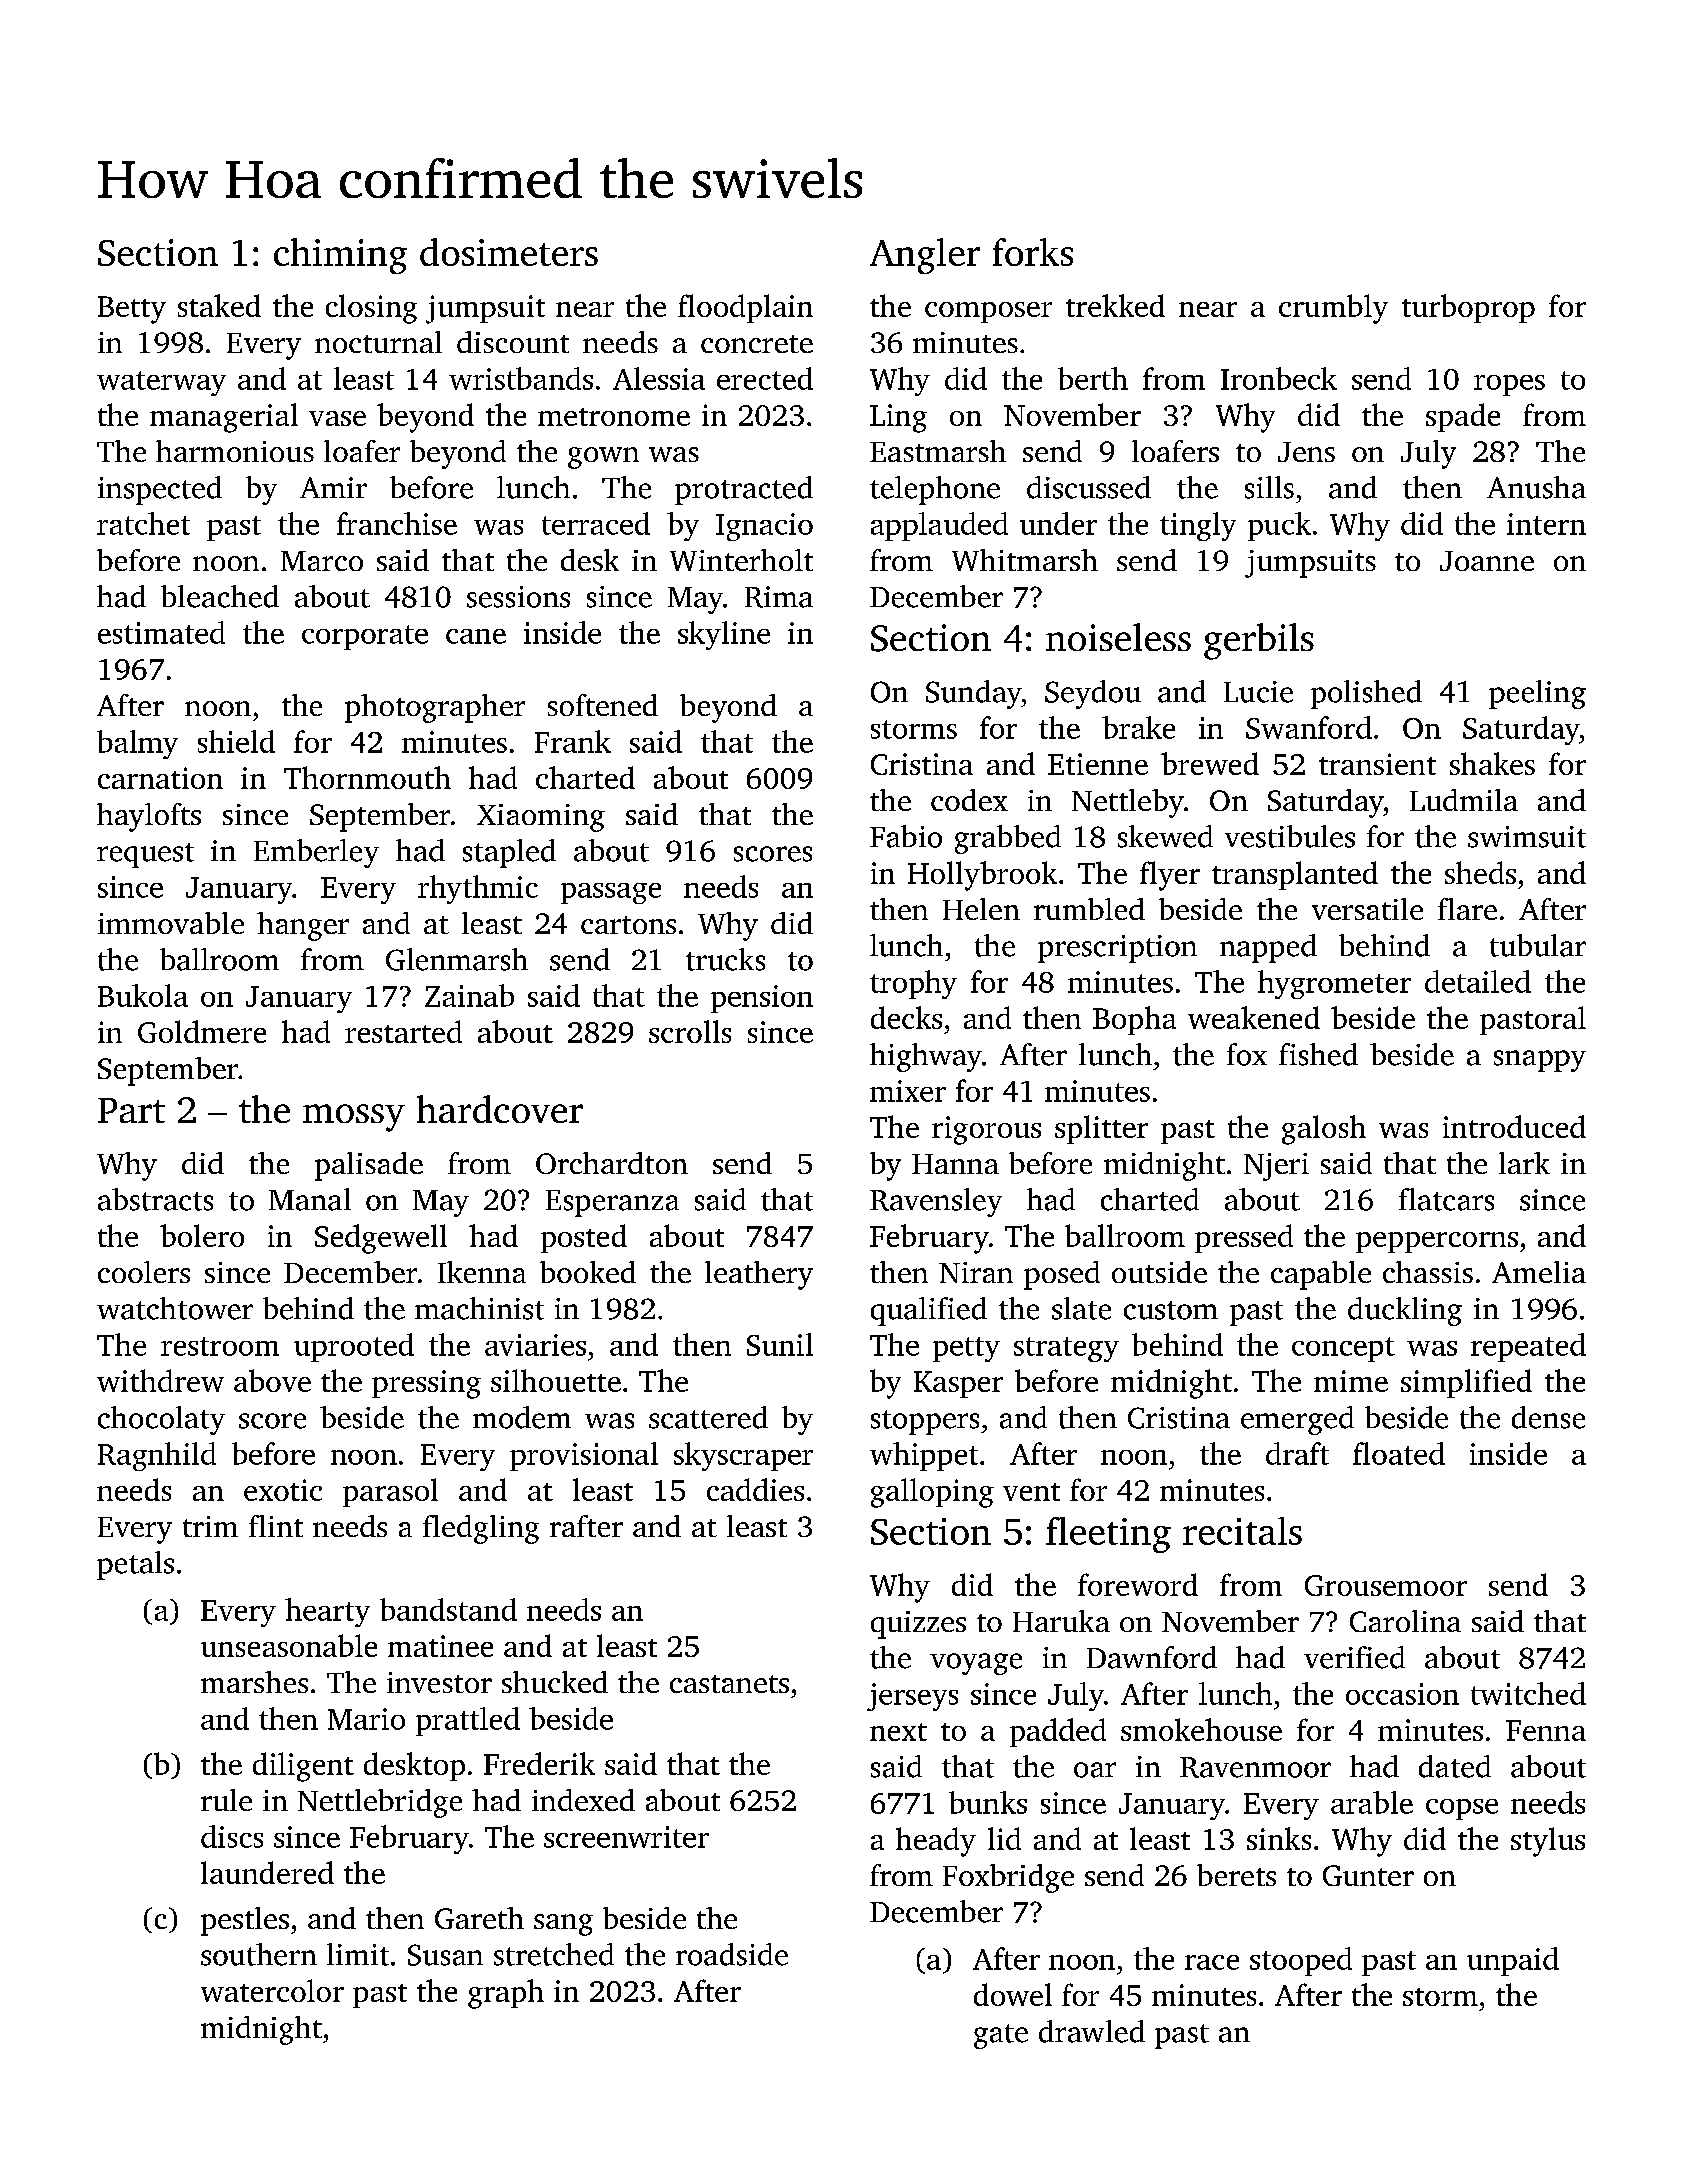 The height and width of the screenshot is (2178, 1683). Describe the element at coordinates (759, 1275) in the screenshot. I see `leathery` at that location.
